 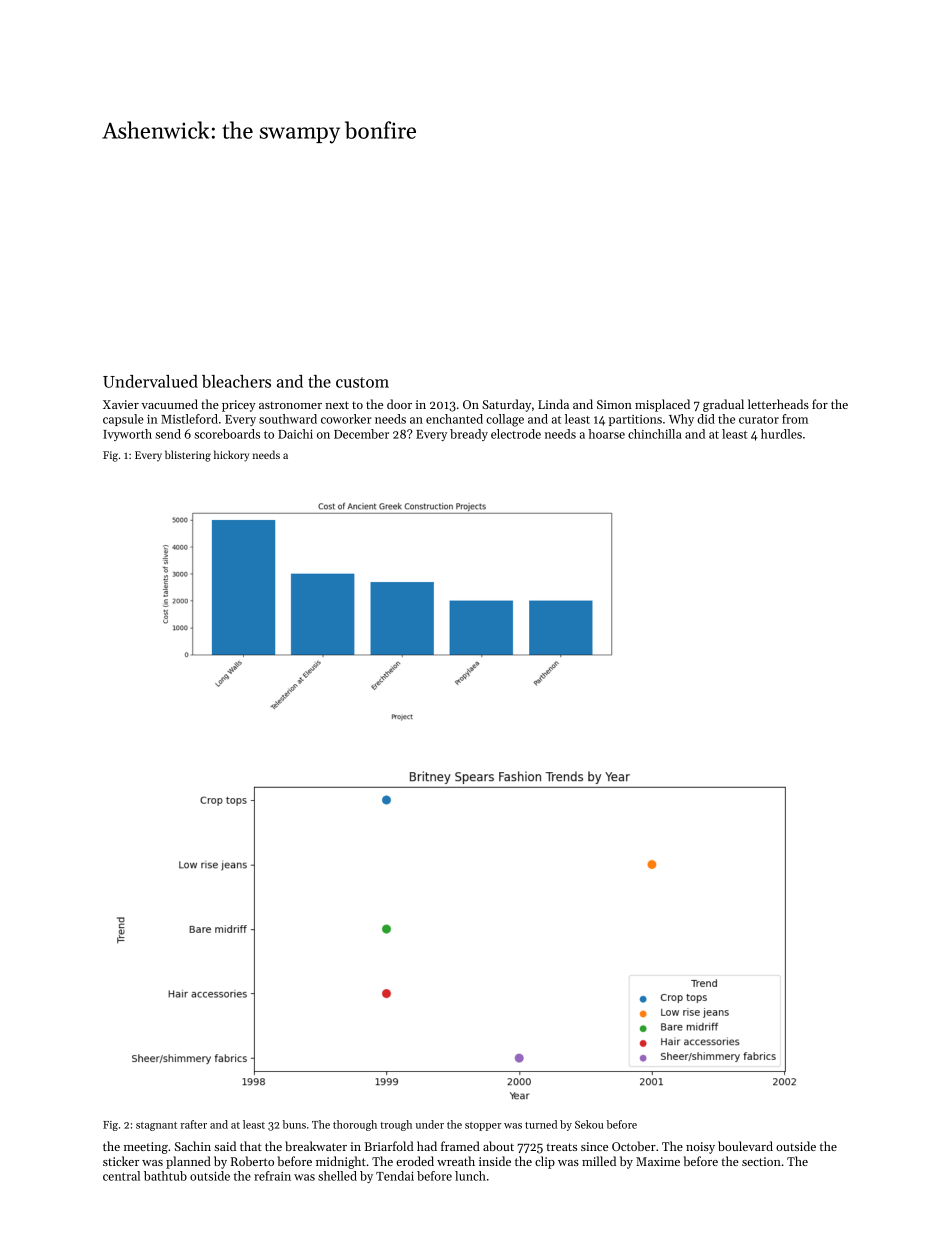 What do you see at coordinates (252, 1161) in the document?
I see `Roberto` at bounding box center [252, 1161].
